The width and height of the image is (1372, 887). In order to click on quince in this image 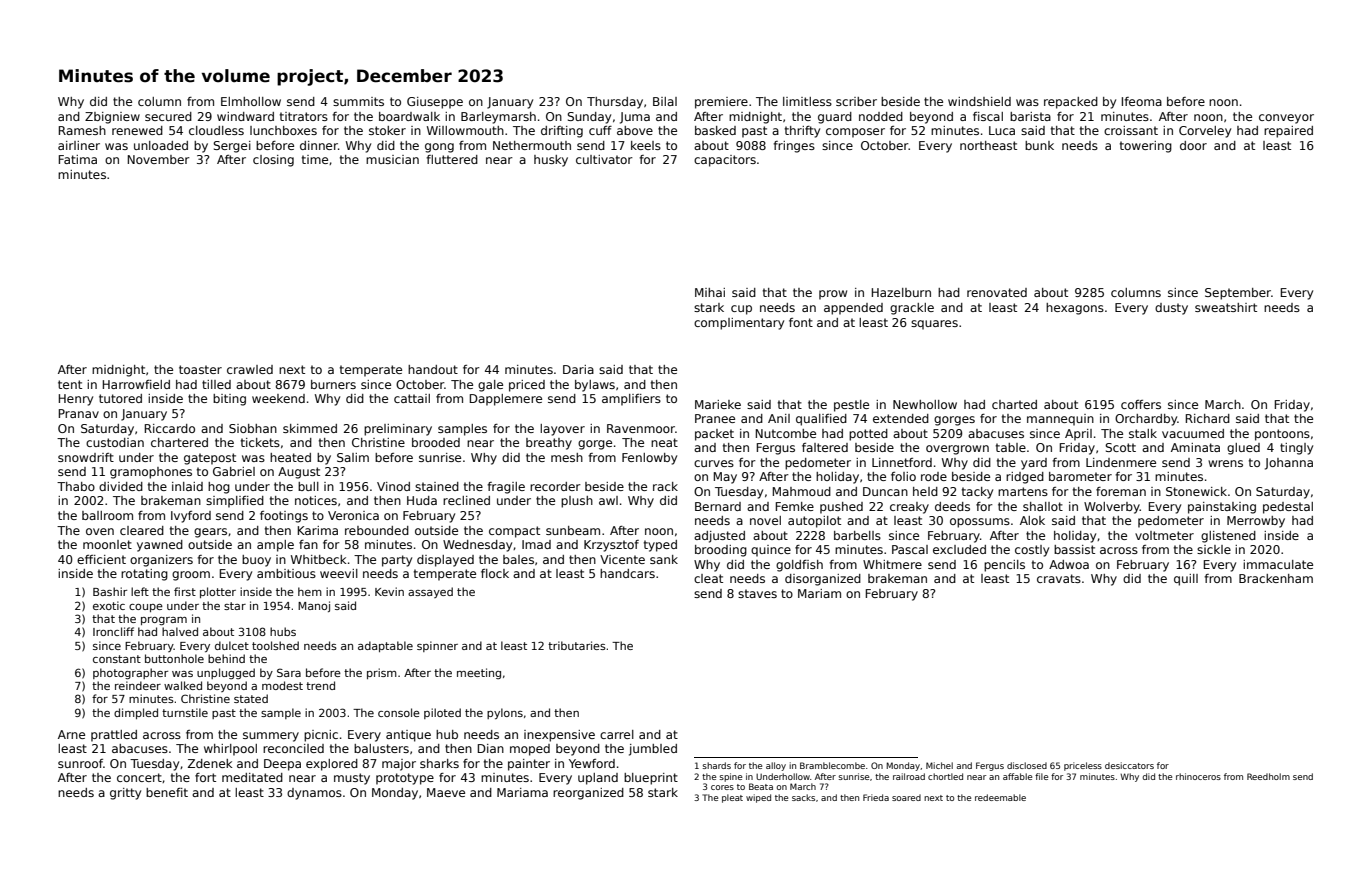, I will do `click(771, 551)`.
